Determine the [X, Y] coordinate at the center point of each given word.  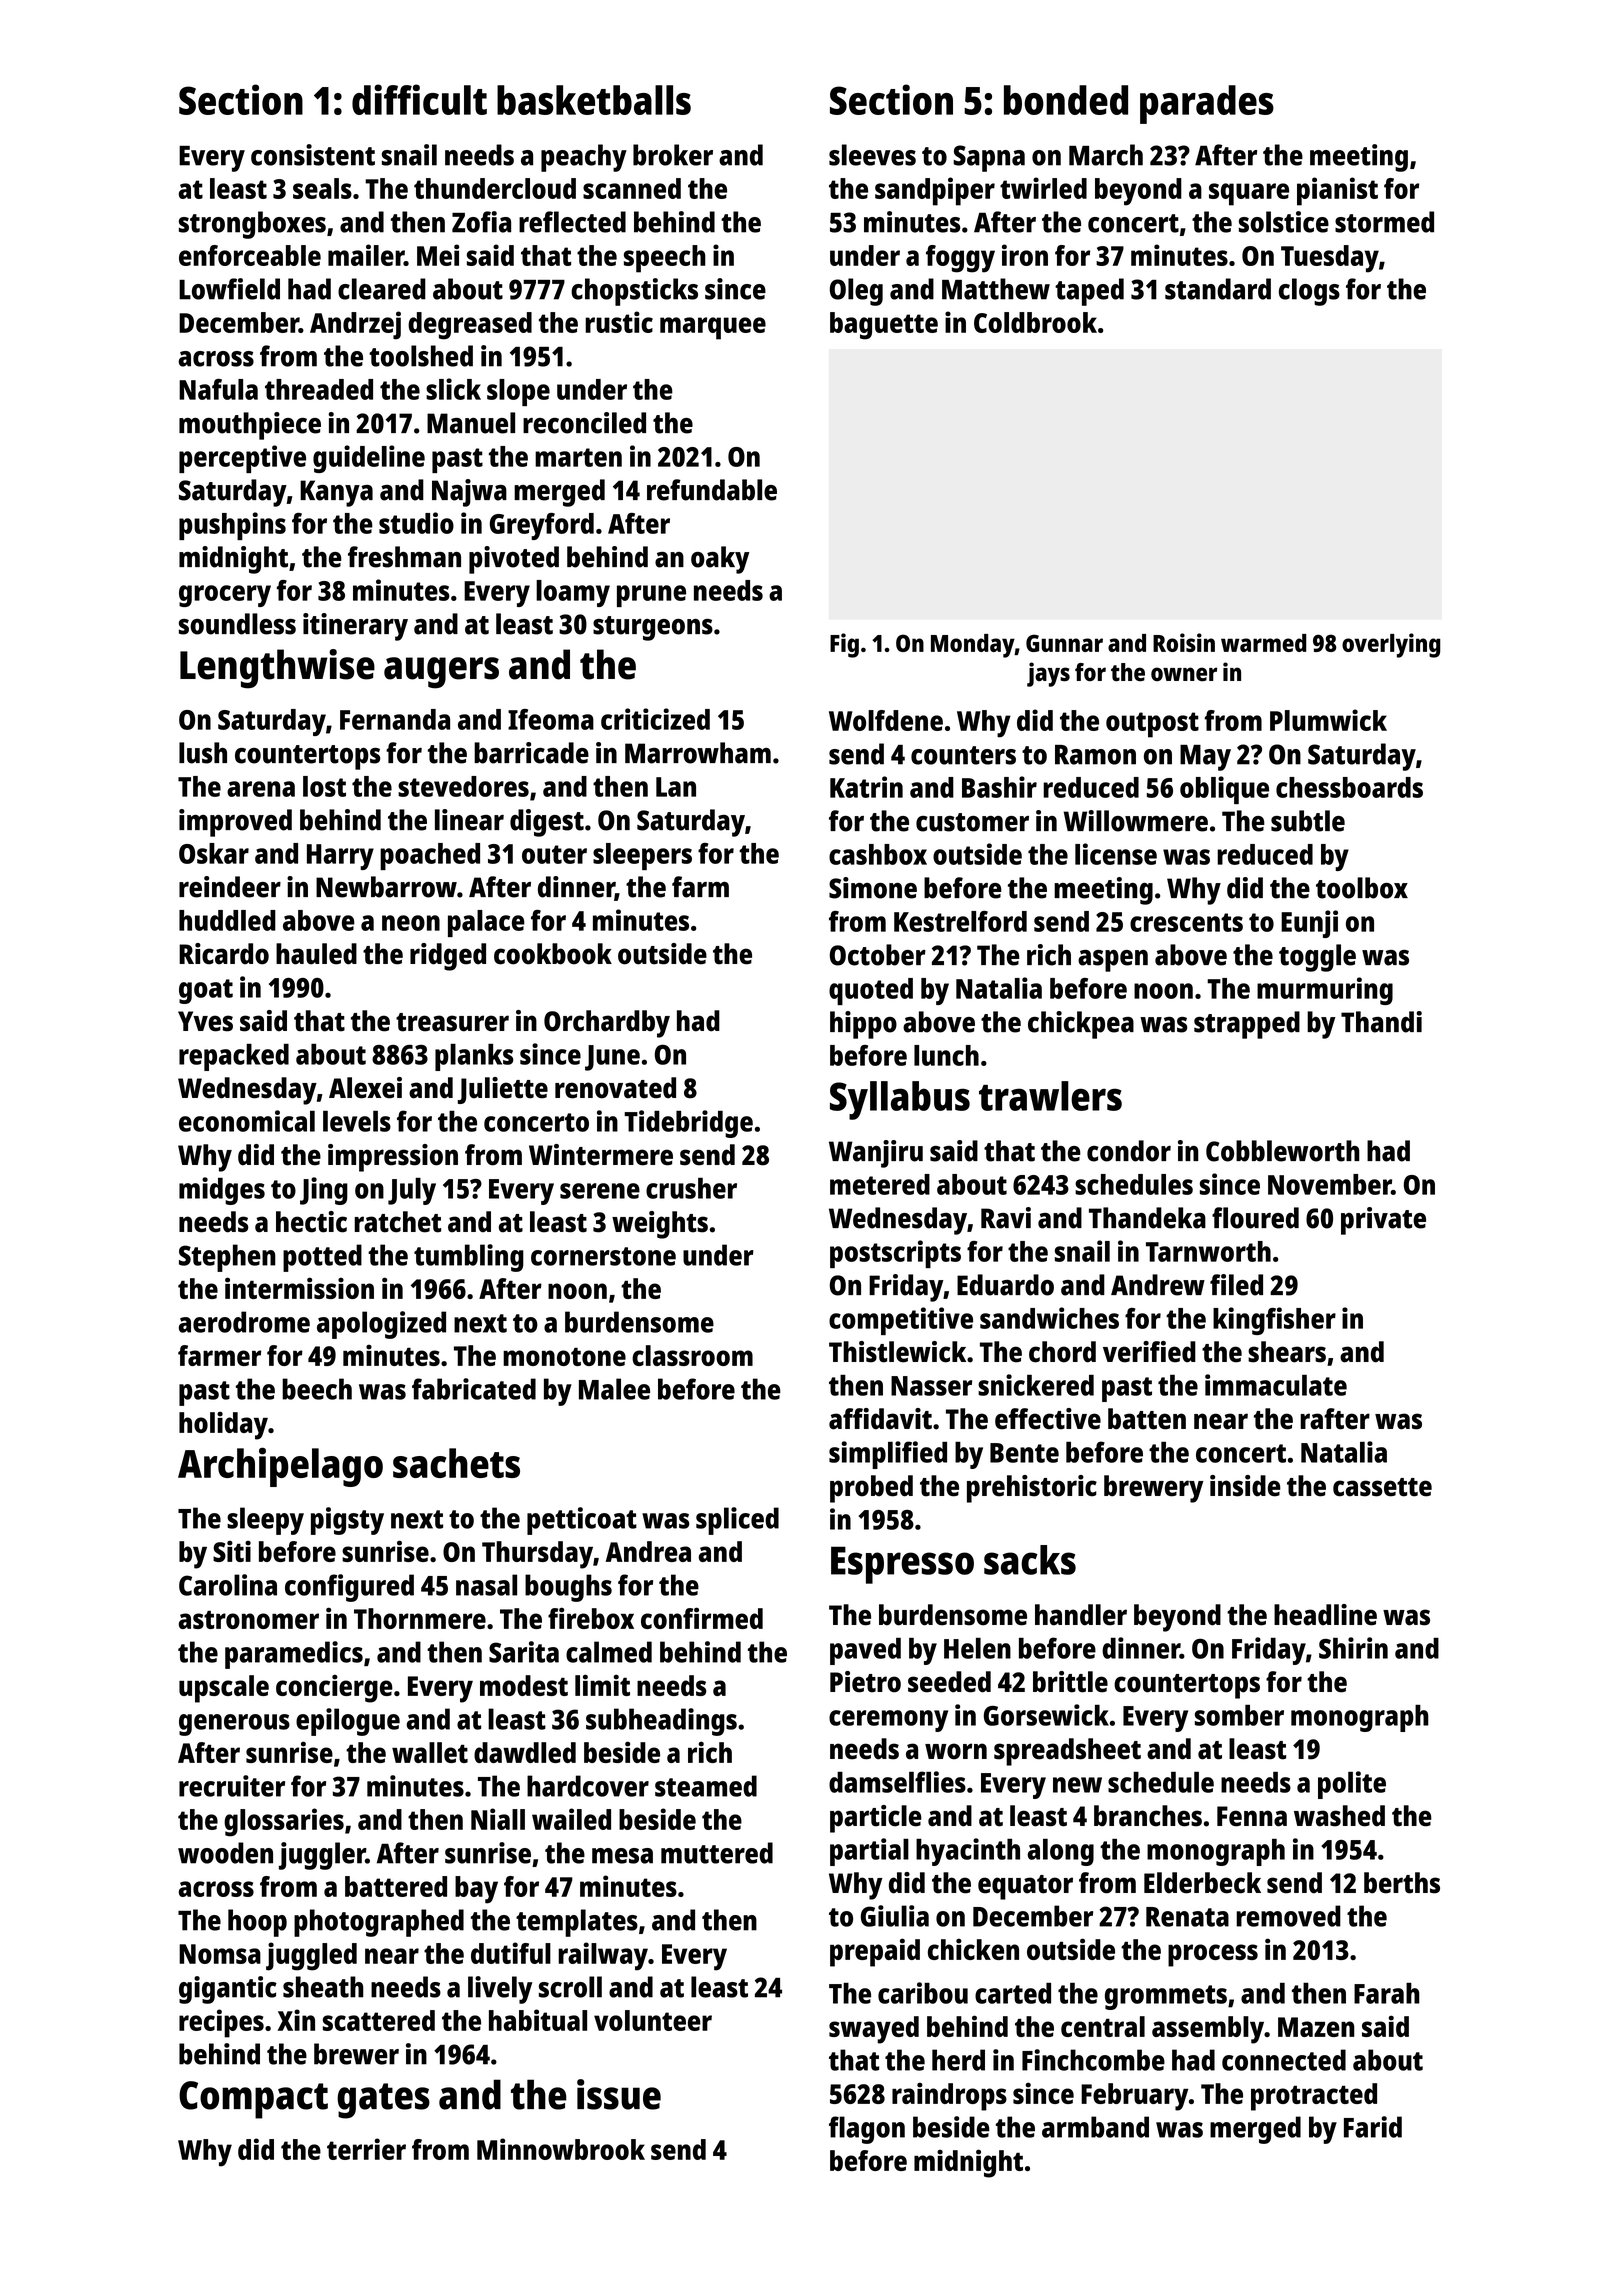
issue [619, 2094]
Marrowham [698, 753]
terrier [366, 2149]
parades [1207, 104]
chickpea [1081, 1025]
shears [1287, 1352]
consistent [313, 155]
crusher [691, 1188]
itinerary [355, 627]
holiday [223, 1425]
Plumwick [1328, 720]
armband [1095, 2127]
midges [222, 1191]
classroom [692, 1355]
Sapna [989, 158]
